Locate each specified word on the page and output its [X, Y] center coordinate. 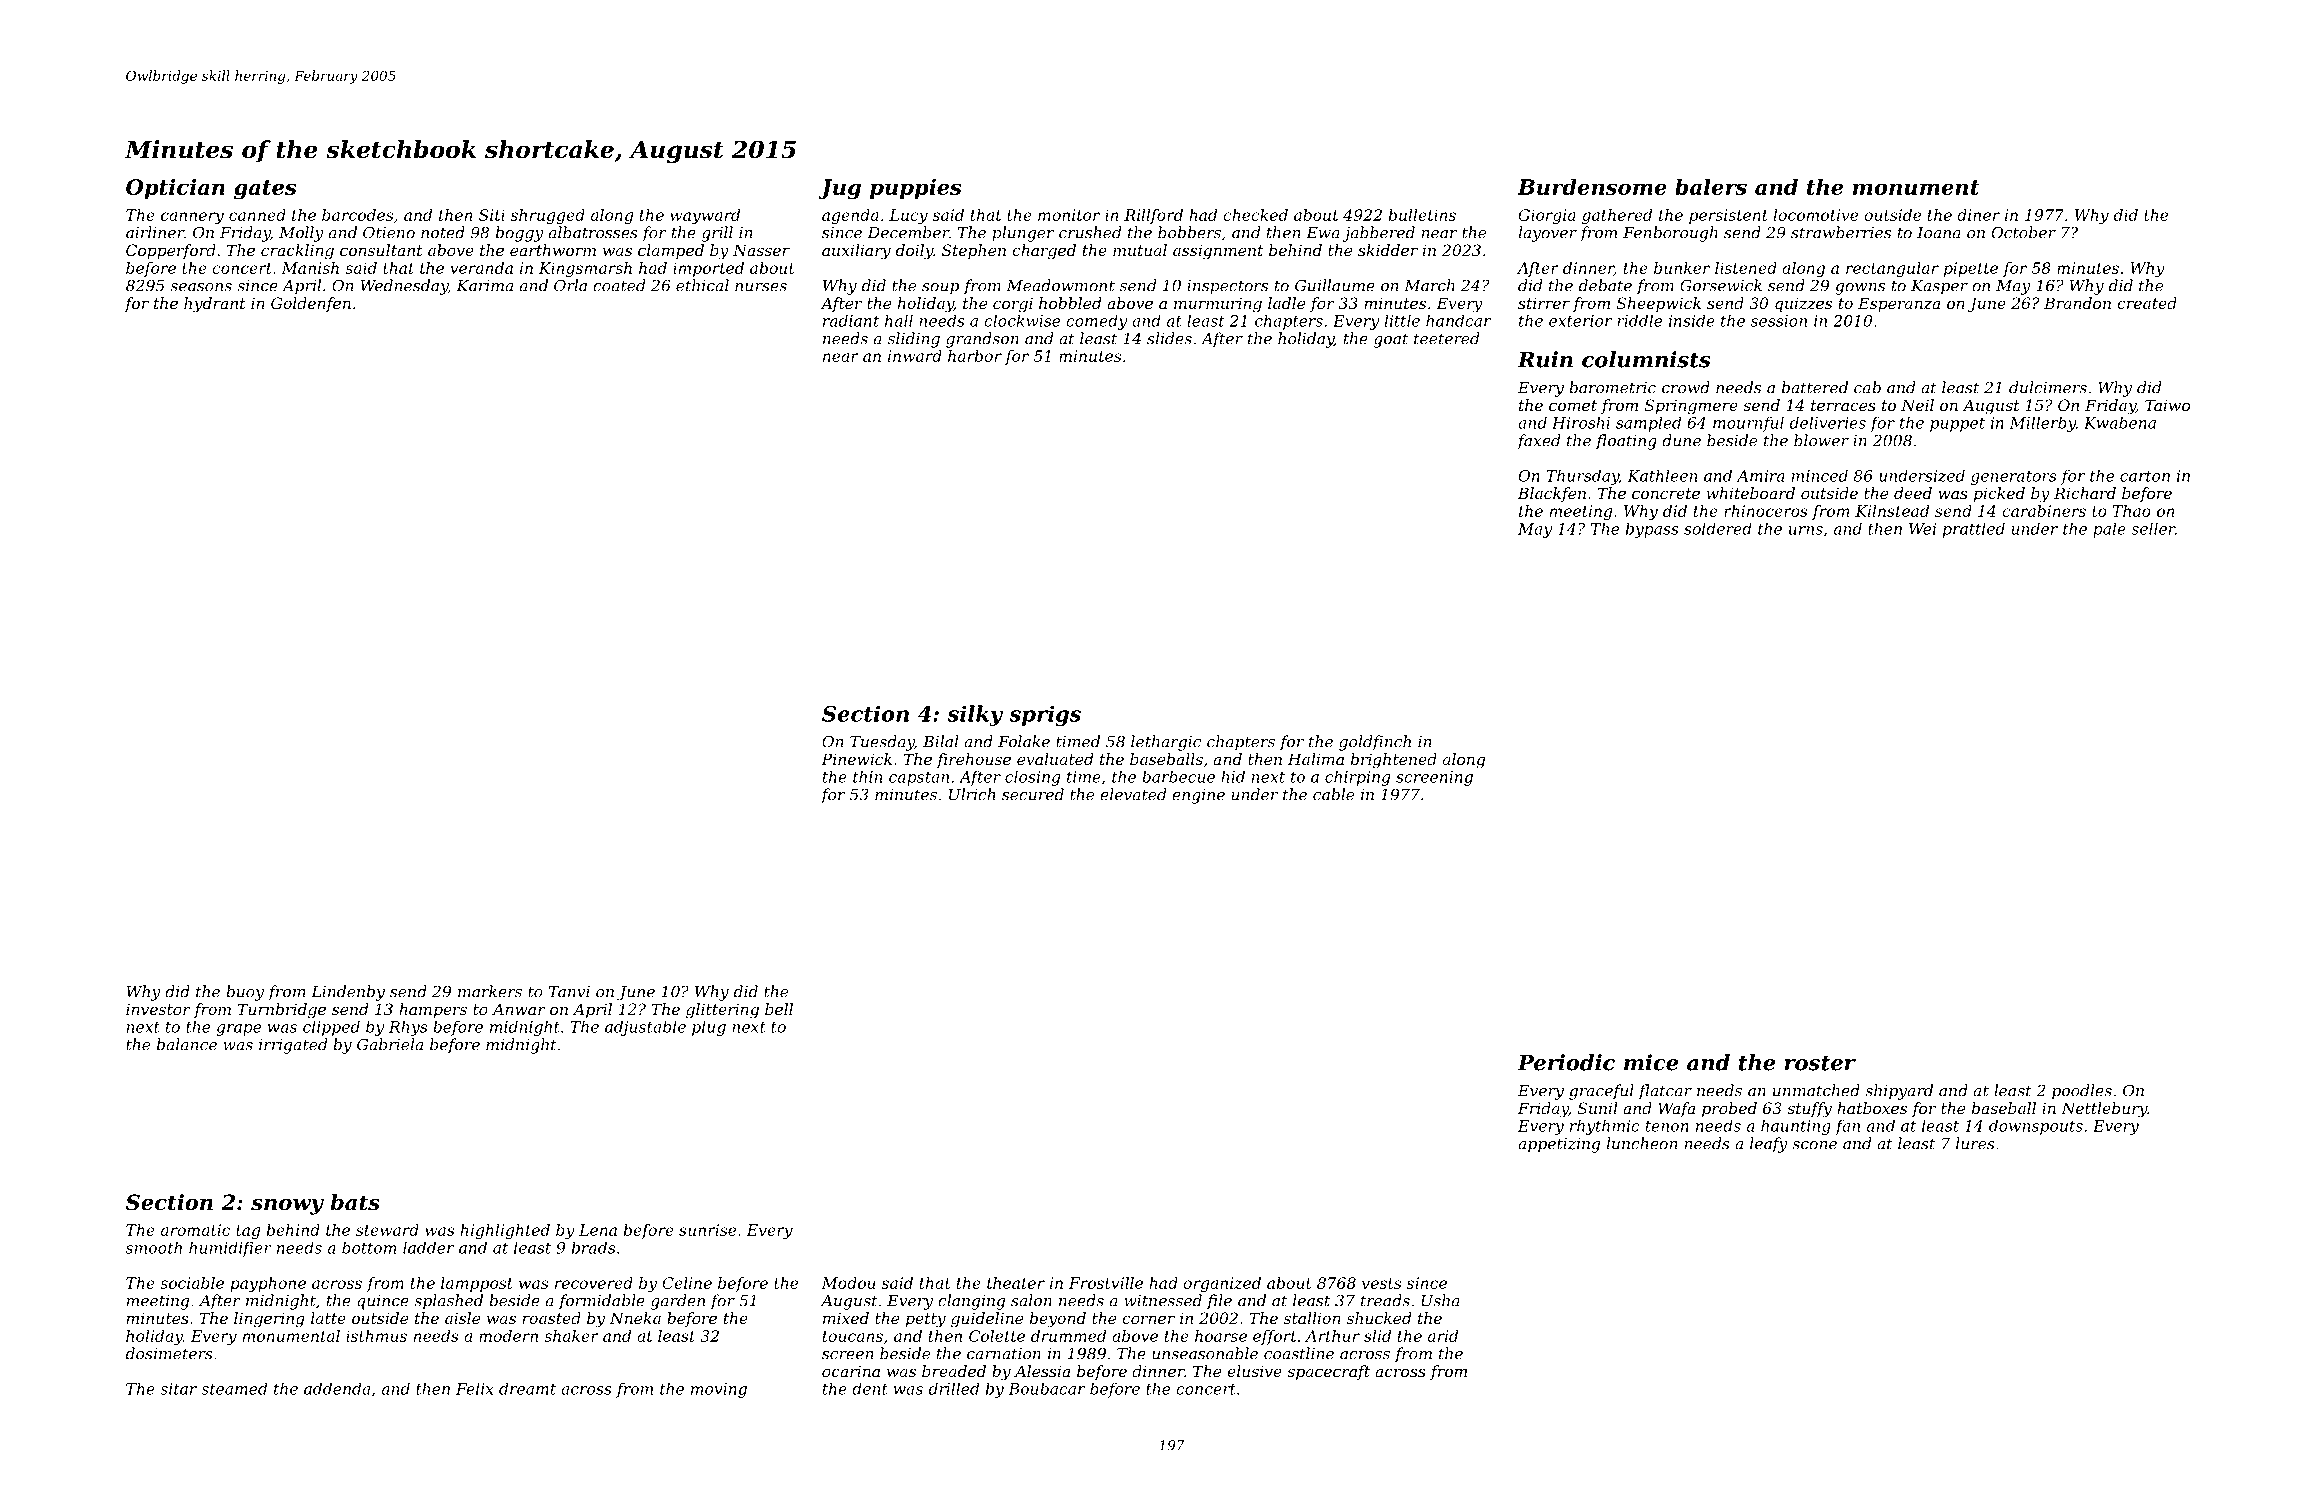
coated [619, 285]
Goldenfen [311, 304]
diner [1978, 215]
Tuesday [882, 743]
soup [940, 289]
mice [1651, 1062]
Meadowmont [1061, 285]
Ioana [1939, 233]
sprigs [1045, 715]
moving [719, 1390]
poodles [2082, 1092]
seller [2153, 528]
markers [490, 991]
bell [779, 1009]
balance [187, 1044]
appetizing [1559, 1145]
